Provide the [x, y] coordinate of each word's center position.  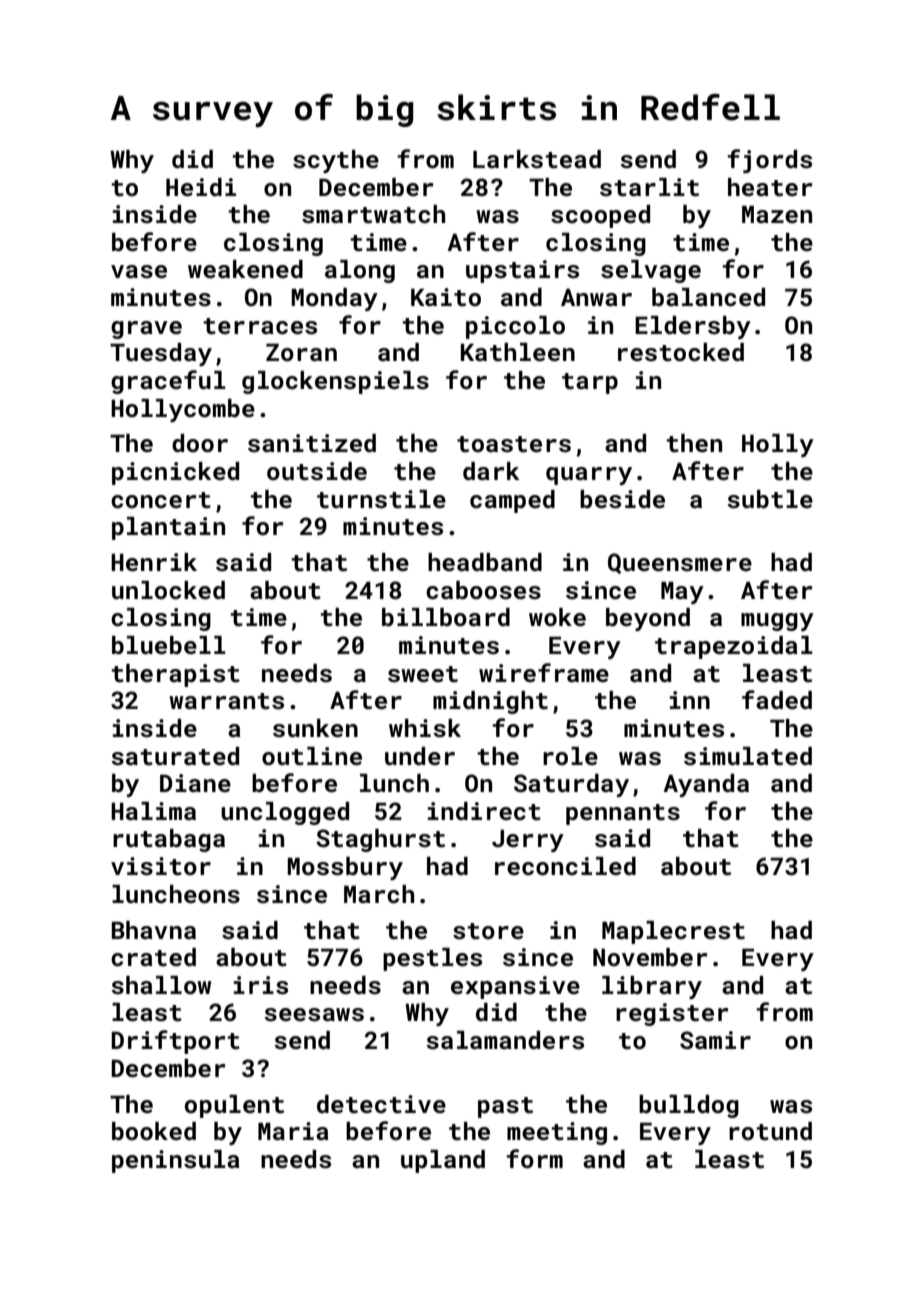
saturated [175, 756]
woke [557, 617]
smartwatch [373, 214]
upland [443, 1161]
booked [154, 1131]
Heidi [201, 187]
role [570, 756]
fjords [769, 161]
